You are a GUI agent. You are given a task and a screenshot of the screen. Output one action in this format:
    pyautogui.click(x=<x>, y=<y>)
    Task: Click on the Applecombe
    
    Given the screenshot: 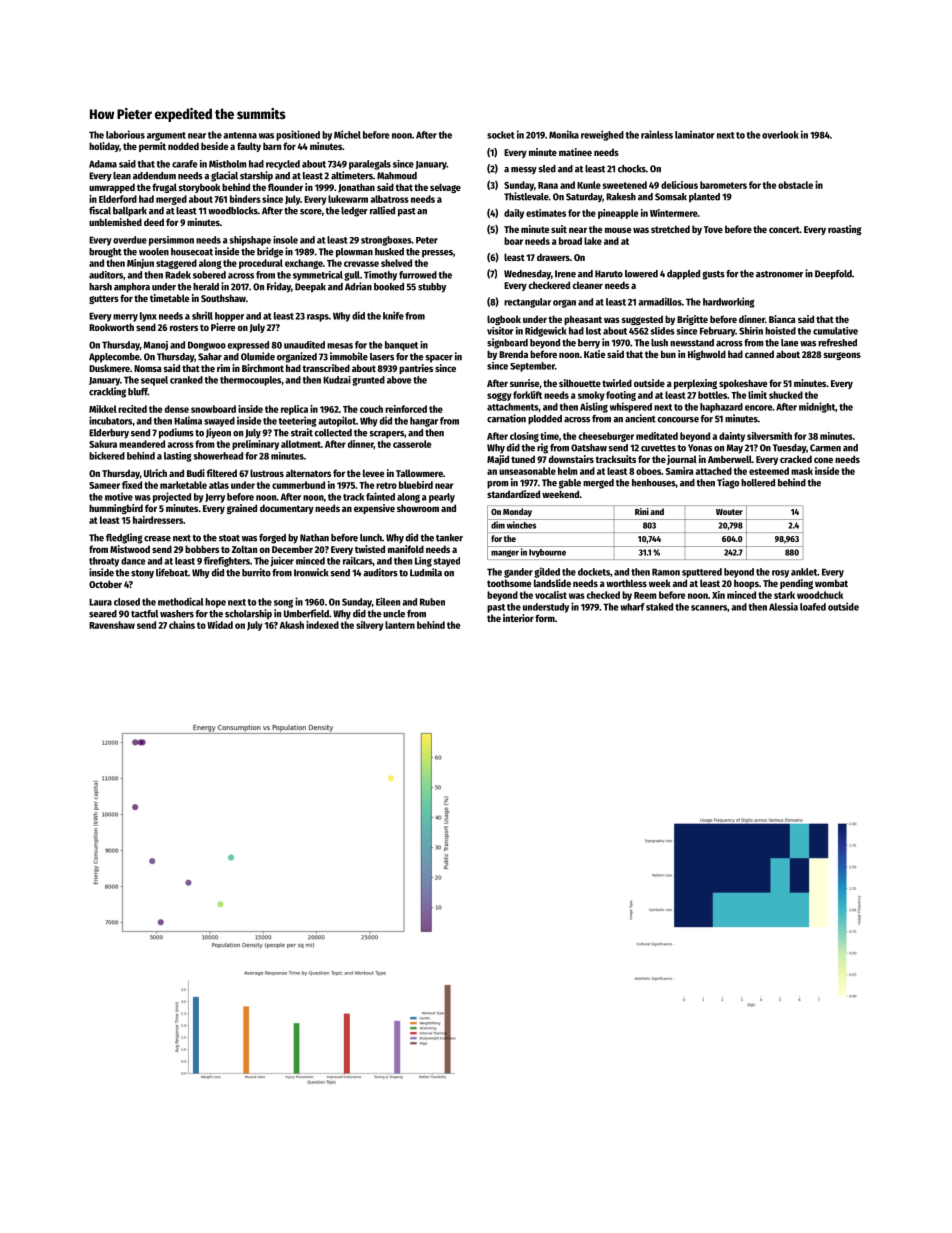 What is the action you would take?
    pyautogui.click(x=114, y=358)
